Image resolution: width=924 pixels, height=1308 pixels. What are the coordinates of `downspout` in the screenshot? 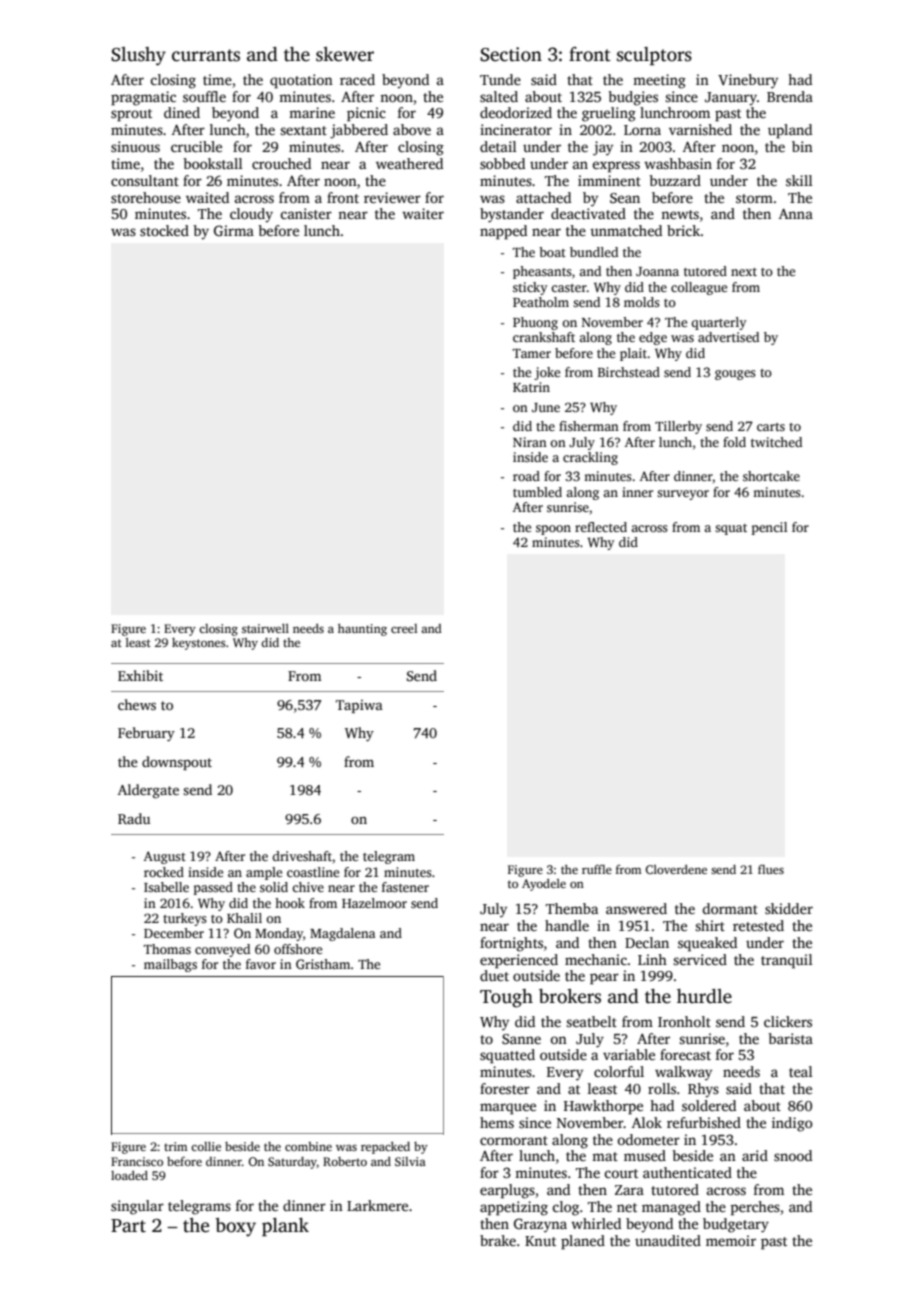 It's located at (177, 763).
